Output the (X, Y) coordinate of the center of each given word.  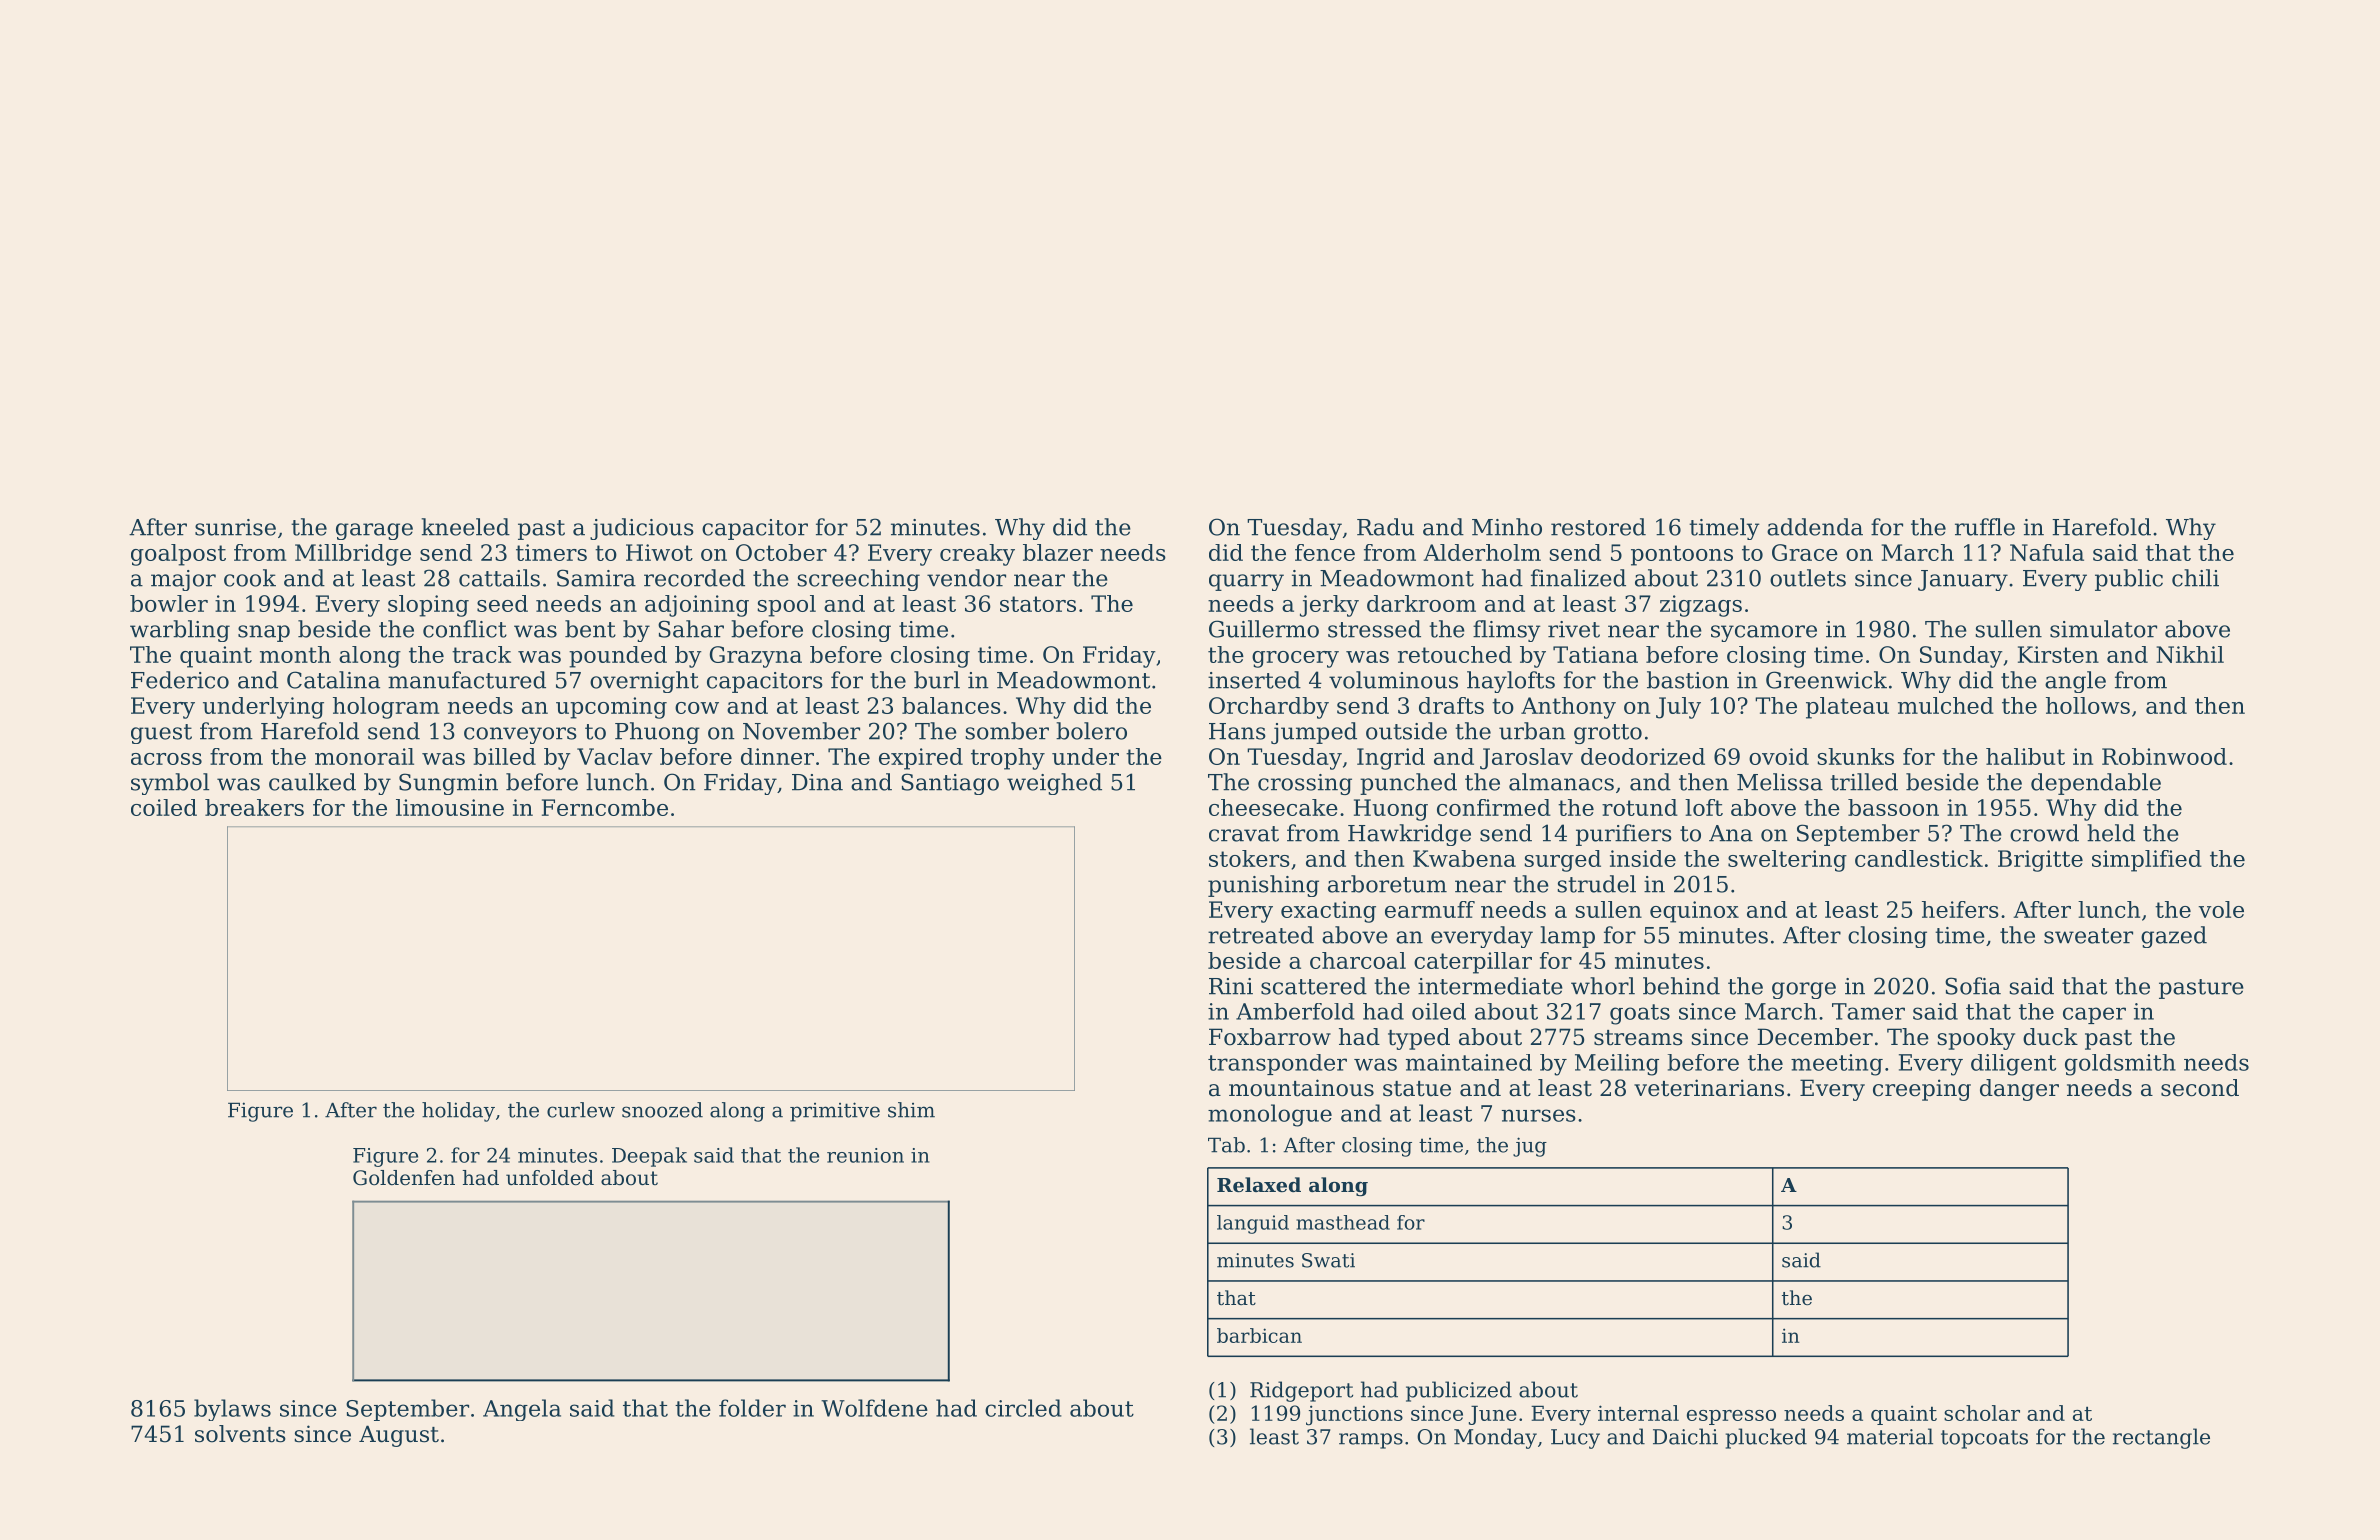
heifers (1960, 909)
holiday (458, 1112)
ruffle (1985, 527)
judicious (642, 529)
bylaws (232, 1410)
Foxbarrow (1270, 1037)
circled (1023, 1408)
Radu (1385, 527)
